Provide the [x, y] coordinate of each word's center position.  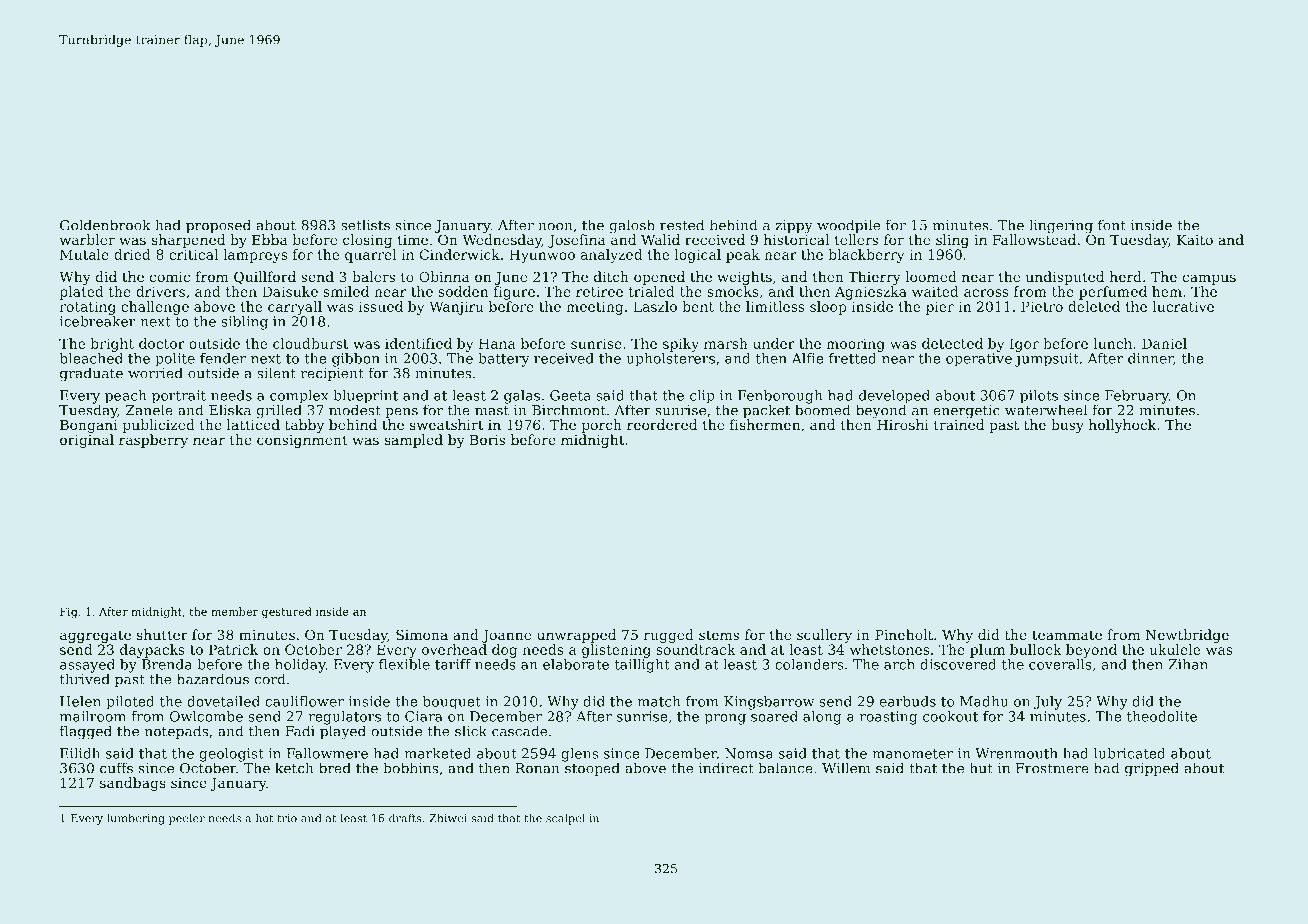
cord [270, 679]
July [1048, 703]
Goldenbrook [105, 225]
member [234, 611]
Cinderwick [460, 254]
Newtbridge [1187, 636]
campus [1209, 279]
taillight [642, 666]
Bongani [89, 426]
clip [702, 397]
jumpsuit [1047, 360]
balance [785, 768]
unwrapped [576, 636]
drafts [405, 818]
